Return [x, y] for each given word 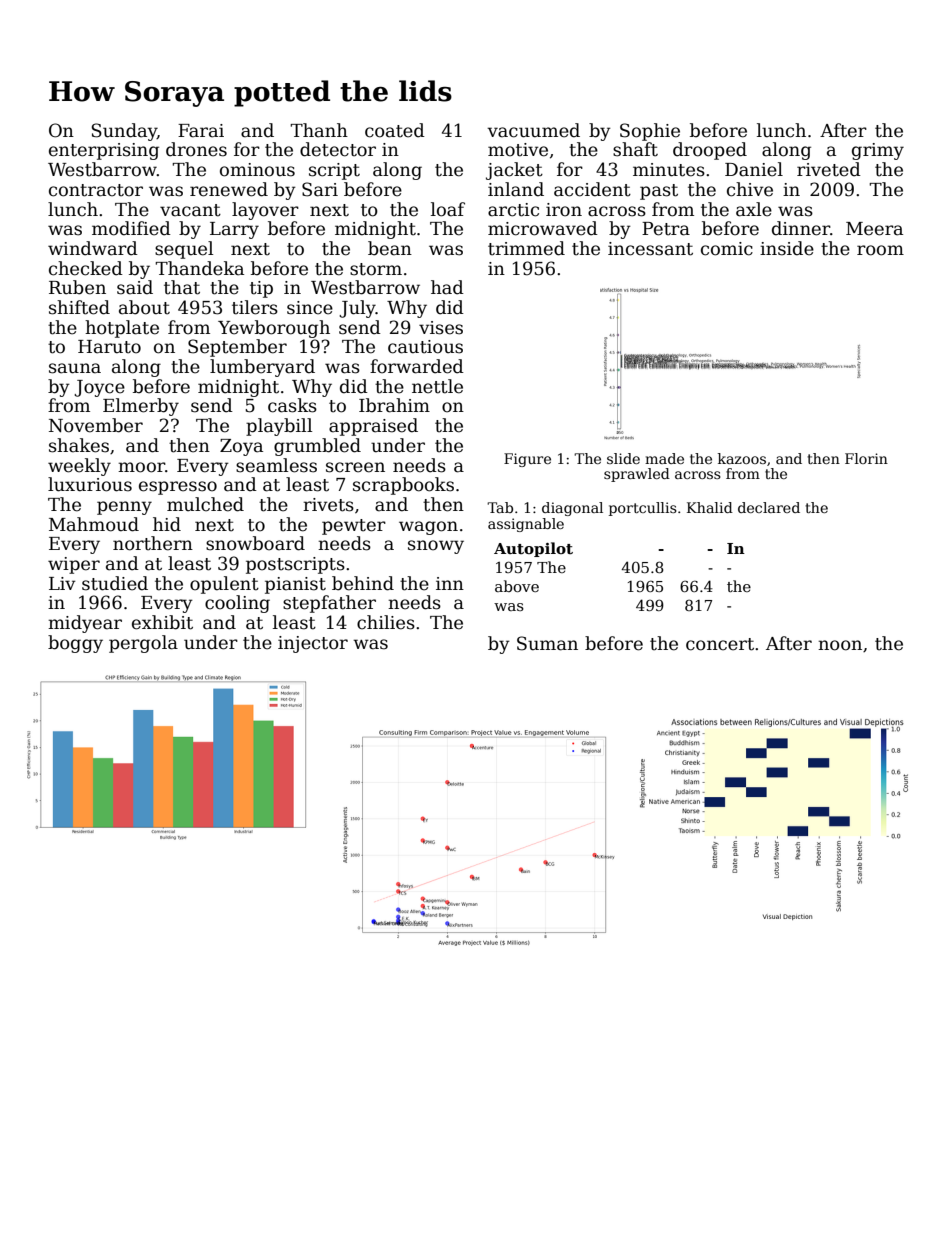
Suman [547, 643]
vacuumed [533, 130]
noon [840, 645]
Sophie [650, 132]
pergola [143, 644]
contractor [96, 190]
